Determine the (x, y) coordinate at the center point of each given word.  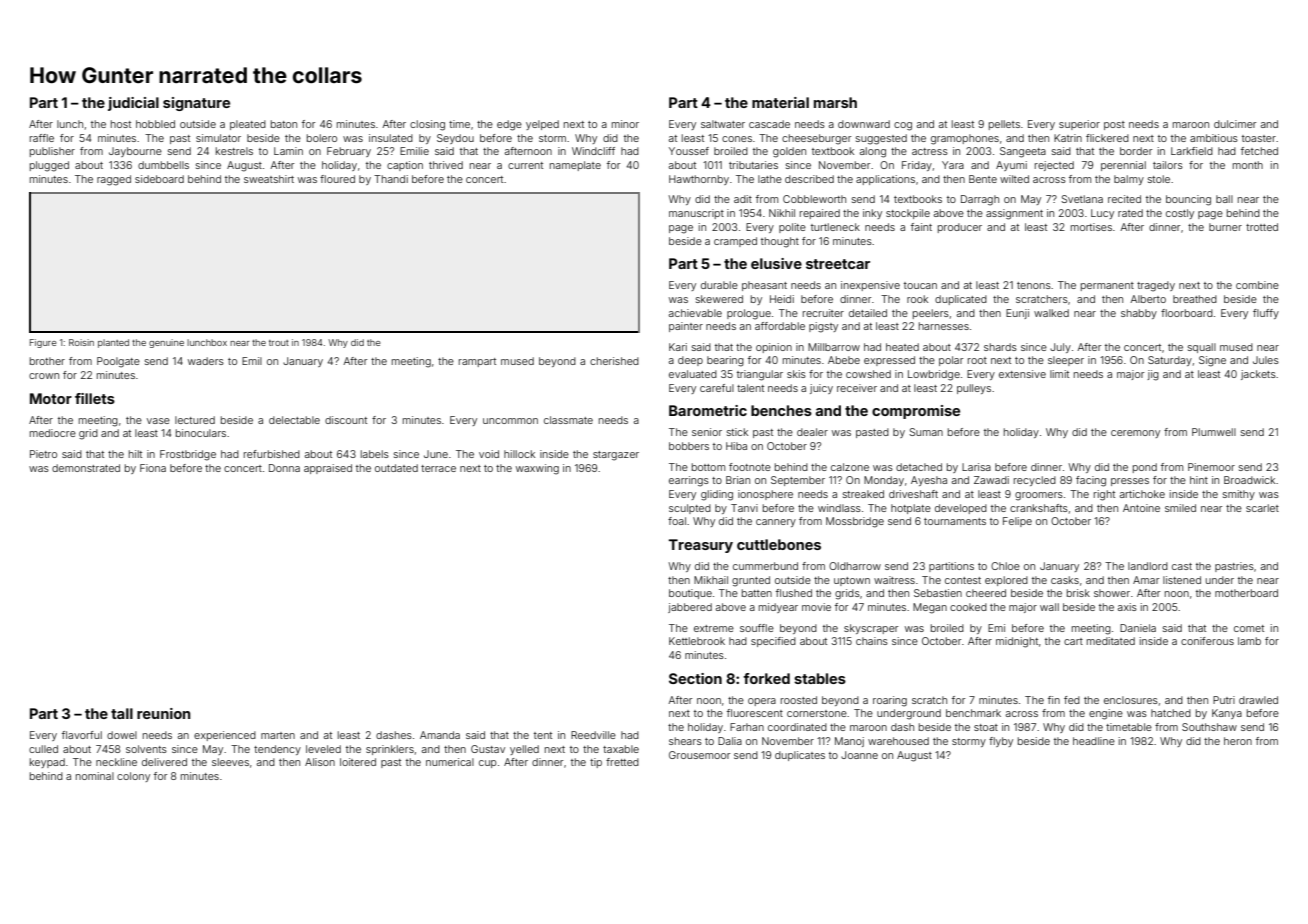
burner (1225, 227)
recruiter (823, 313)
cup (487, 764)
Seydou (455, 139)
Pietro (43, 454)
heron (1238, 741)
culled (43, 749)
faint (921, 227)
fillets (95, 398)
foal (677, 521)
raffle (42, 138)
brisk (1078, 593)
